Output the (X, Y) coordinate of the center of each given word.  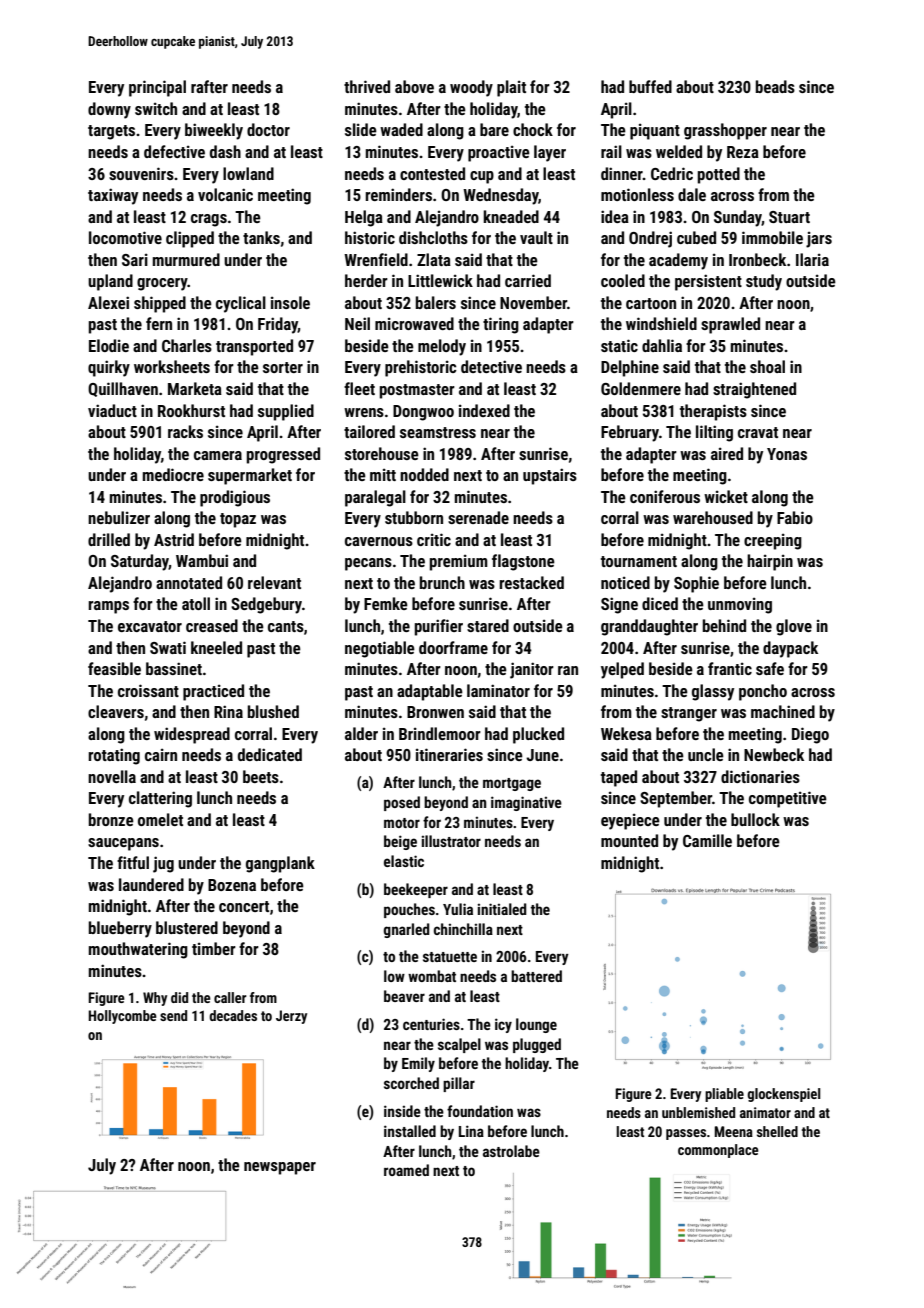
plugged (537, 1045)
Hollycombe (122, 1017)
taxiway (113, 196)
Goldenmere (641, 388)
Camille (707, 840)
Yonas (787, 454)
